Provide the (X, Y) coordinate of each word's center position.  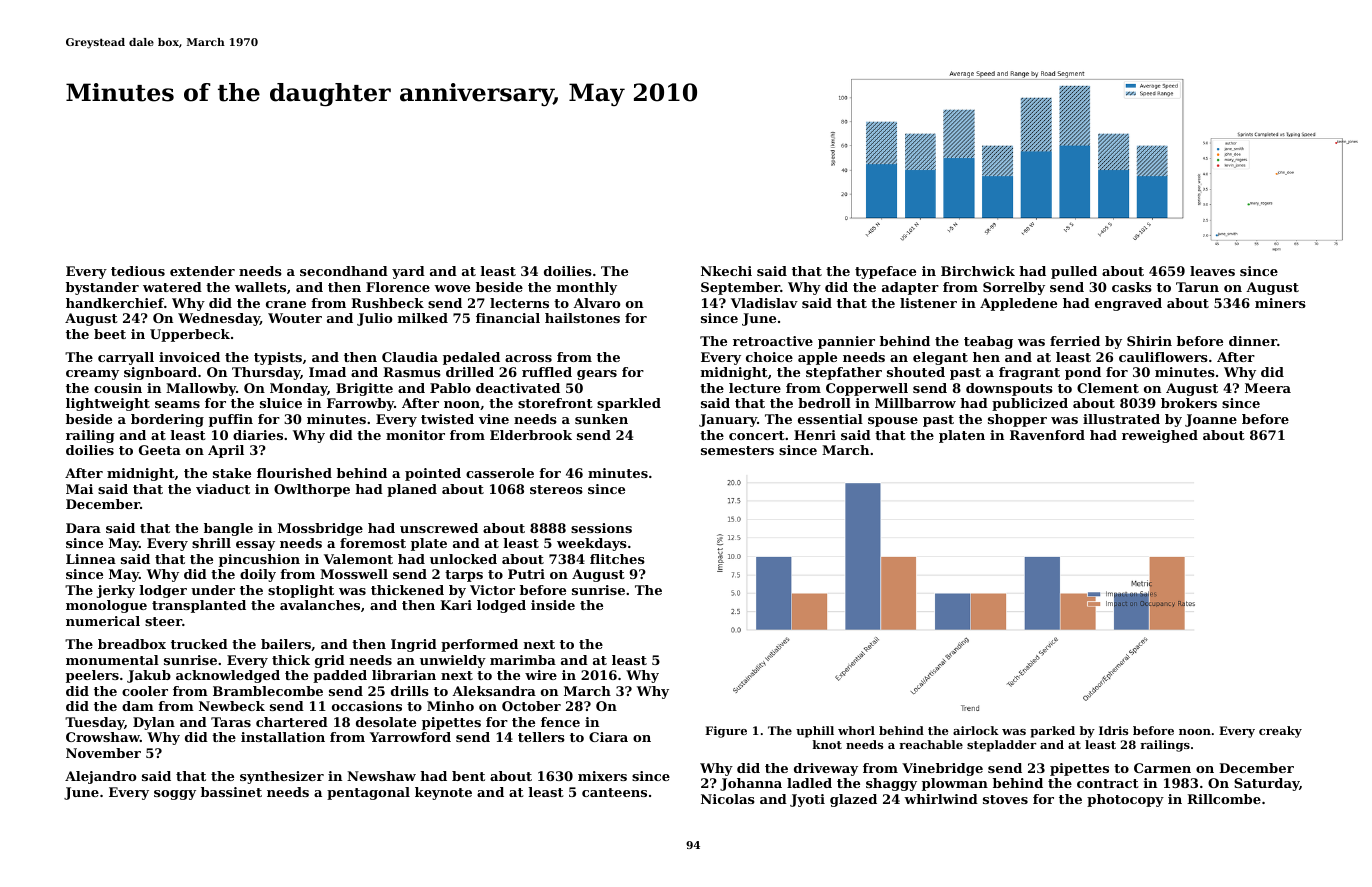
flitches (617, 559)
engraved (1128, 304)
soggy (175, 795)
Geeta (160, 450)
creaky (1280, 732)
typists (278, 358)
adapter (910, 288)
